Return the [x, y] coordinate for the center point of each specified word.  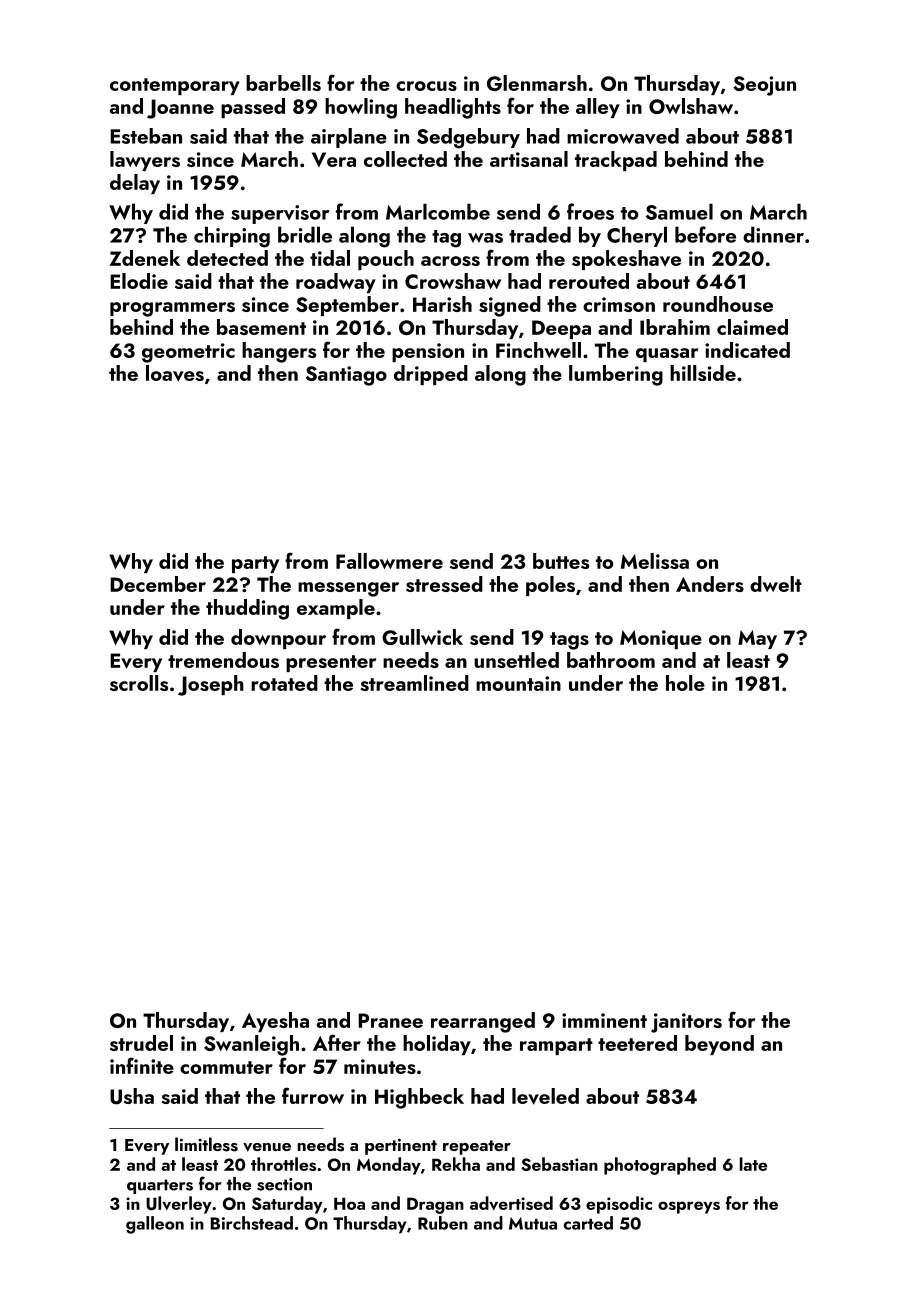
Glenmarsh [537, 83]
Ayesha [275, 1022]
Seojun [764, 86]
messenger [348, 589]
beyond [719, 1045]
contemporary [175, 86]
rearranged [483, 1022]
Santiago [346, 376]
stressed [444, 584]
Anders [710, 584]
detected [227, 258]
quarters [160, 1186]
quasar [667, 355]
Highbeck [419, 1098]
